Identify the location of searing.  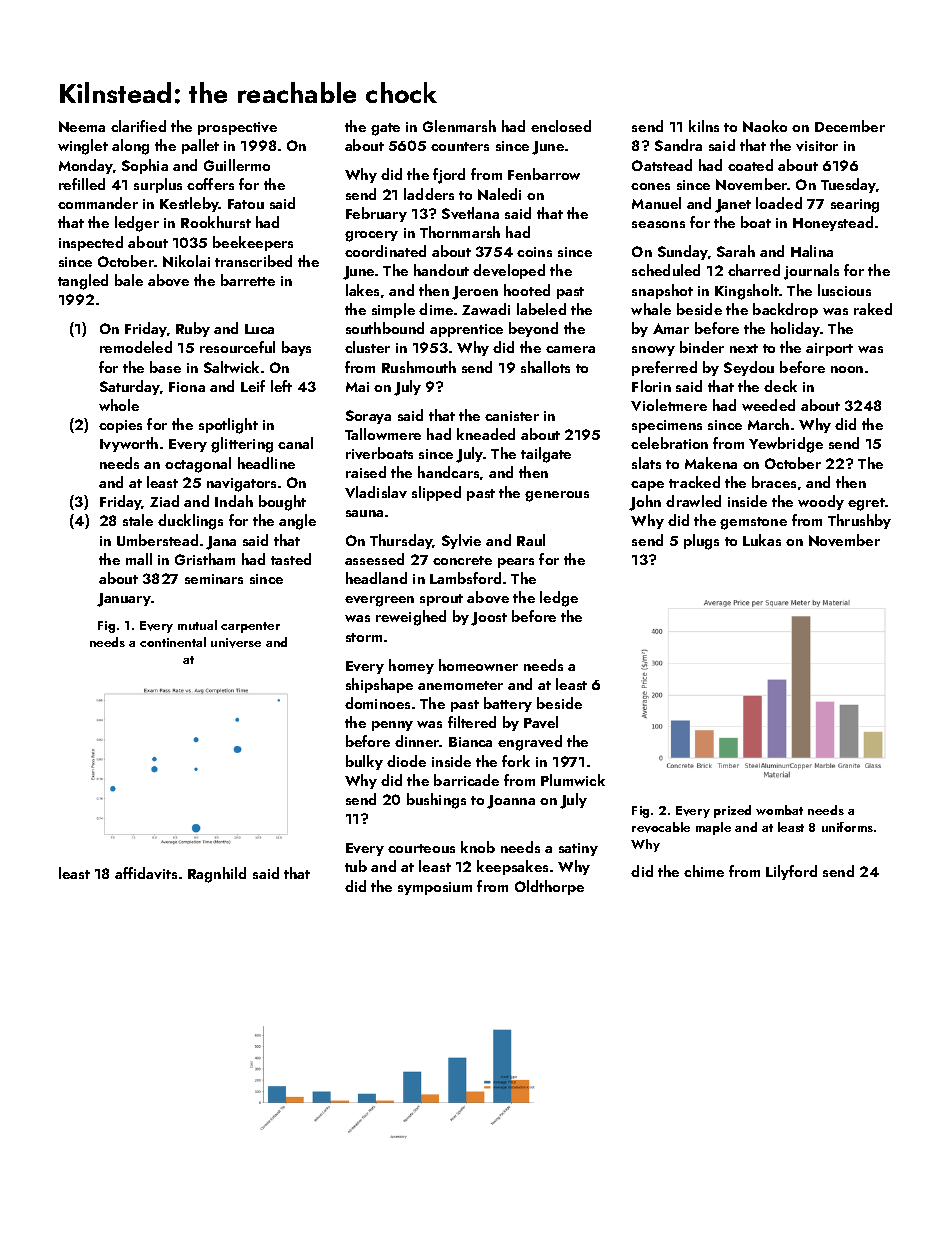
(855, 206).
